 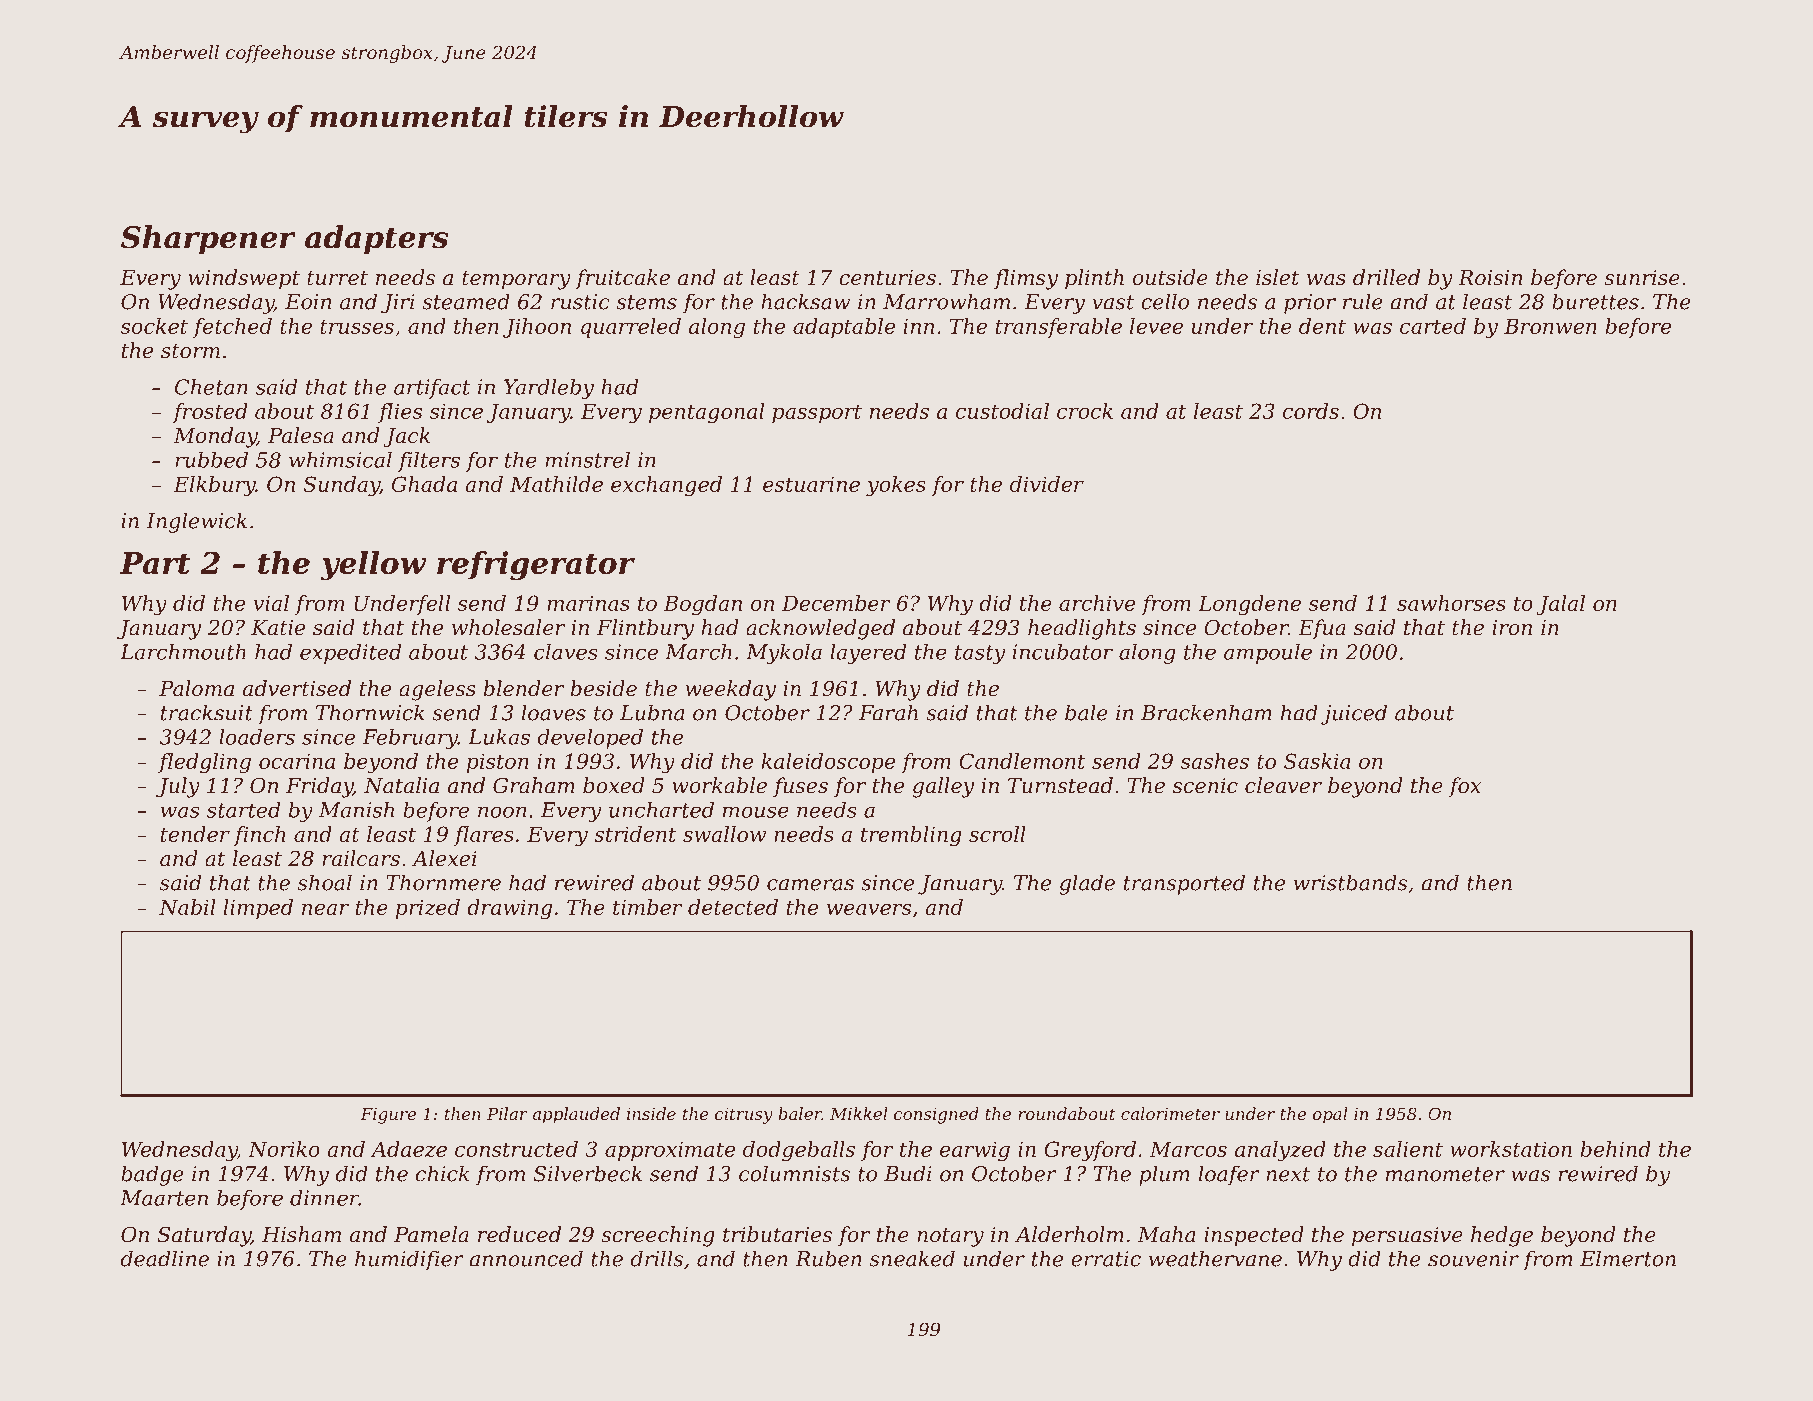 What do you see at coordinates (887, 278) in the document?
I see `centuries` at bounding box center [887, 278].
